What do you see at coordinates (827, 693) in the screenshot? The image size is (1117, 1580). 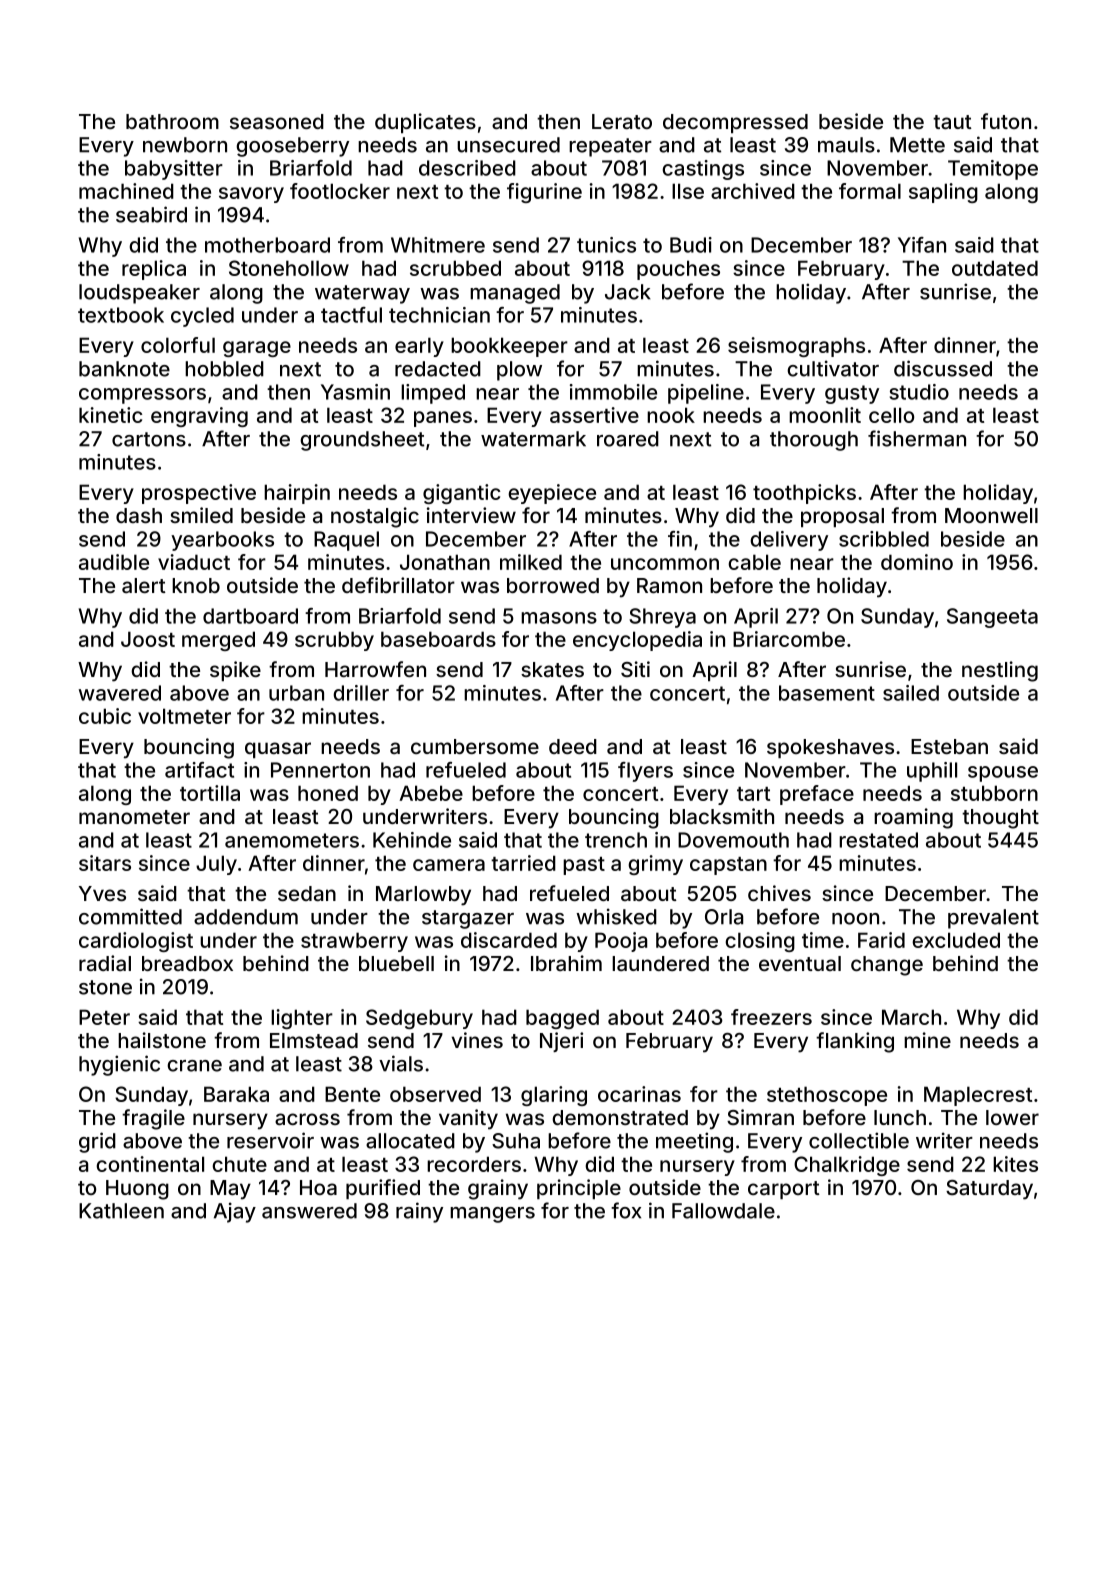 I see `basement` at bounding box center [827, 693].
